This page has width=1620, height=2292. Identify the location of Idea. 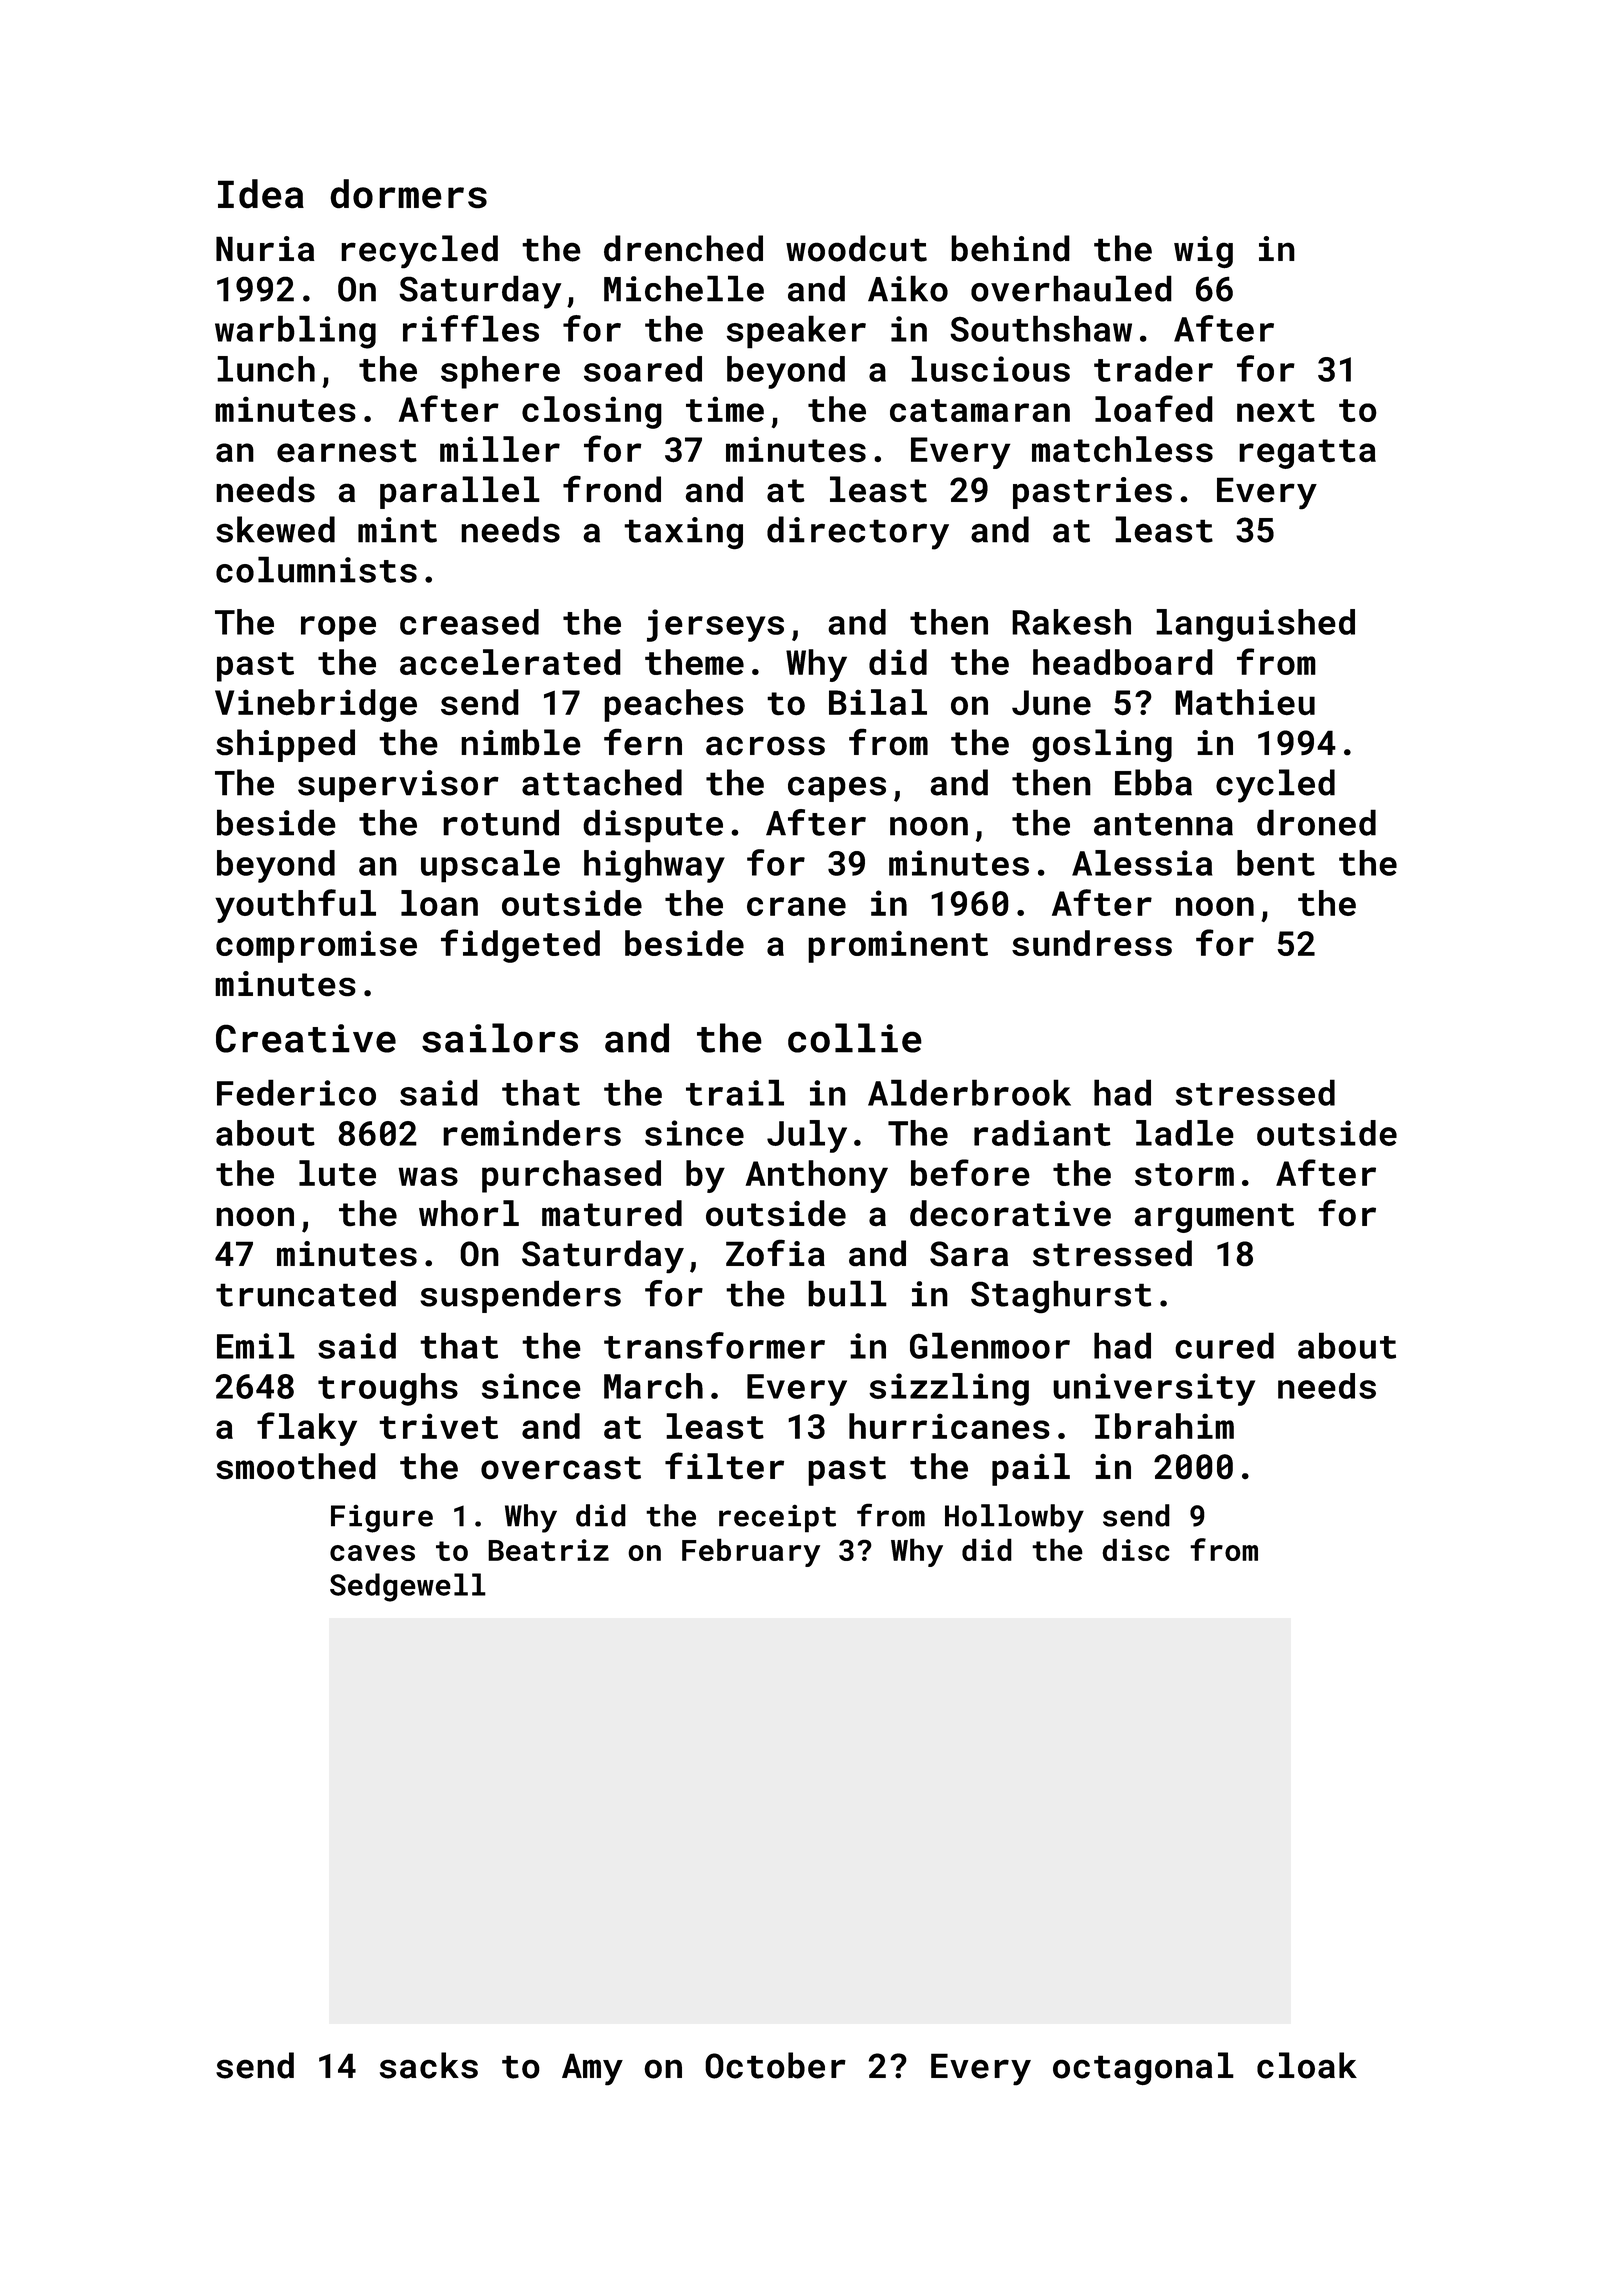
(261, 194).
